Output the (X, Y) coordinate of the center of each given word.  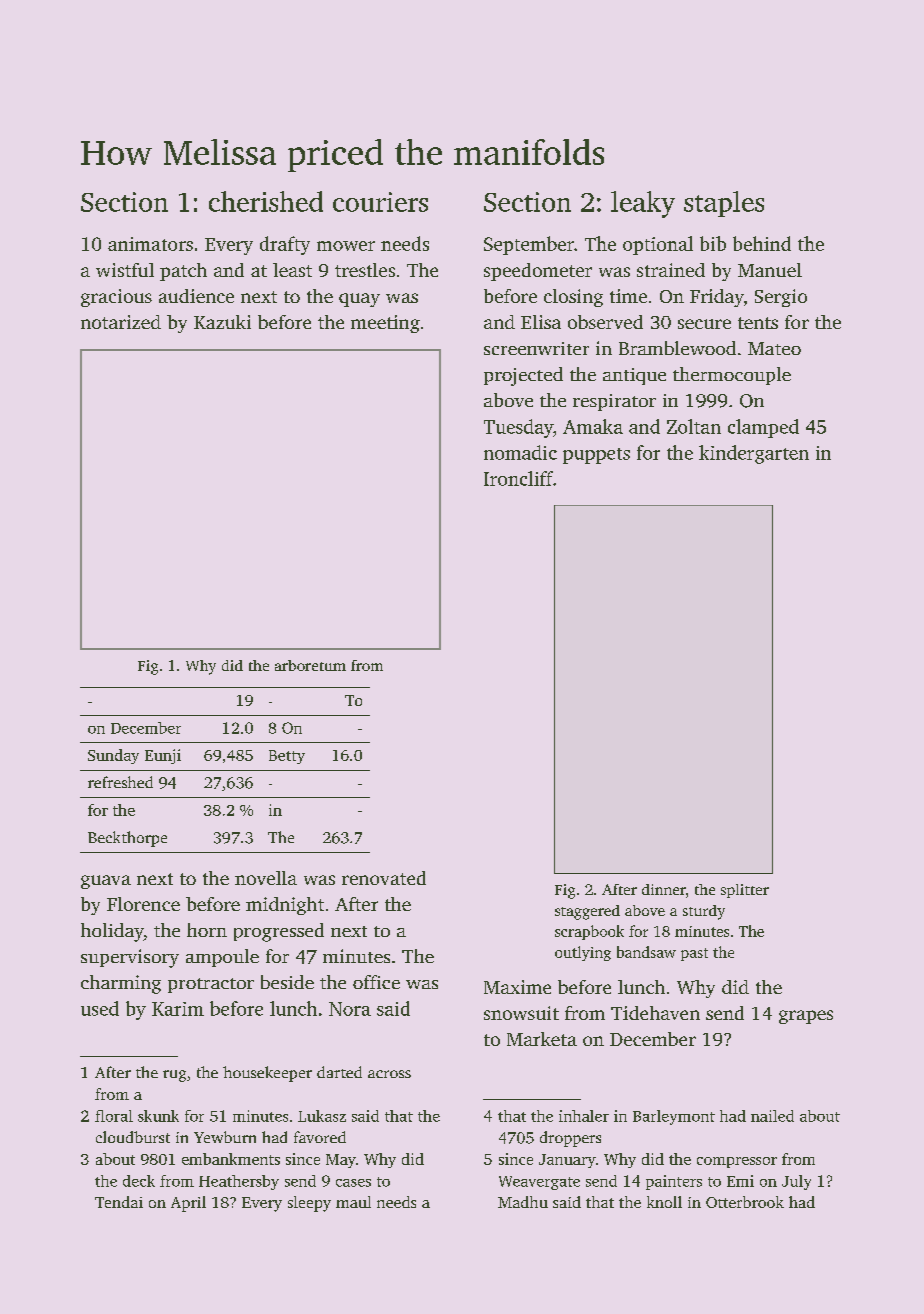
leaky (643, 204)
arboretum (310, 665)
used (100, 1008)
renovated (384, 878)
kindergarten (754, 454)
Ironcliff (518, 478)
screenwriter (536, 348)
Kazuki (222, 322)
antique (634, 376)
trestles (365, 270)
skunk (158, 1116)
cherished (266, 201)
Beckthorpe (127, 839)
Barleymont (674, 1117)
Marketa (542, 1039)
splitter (745, 891)
